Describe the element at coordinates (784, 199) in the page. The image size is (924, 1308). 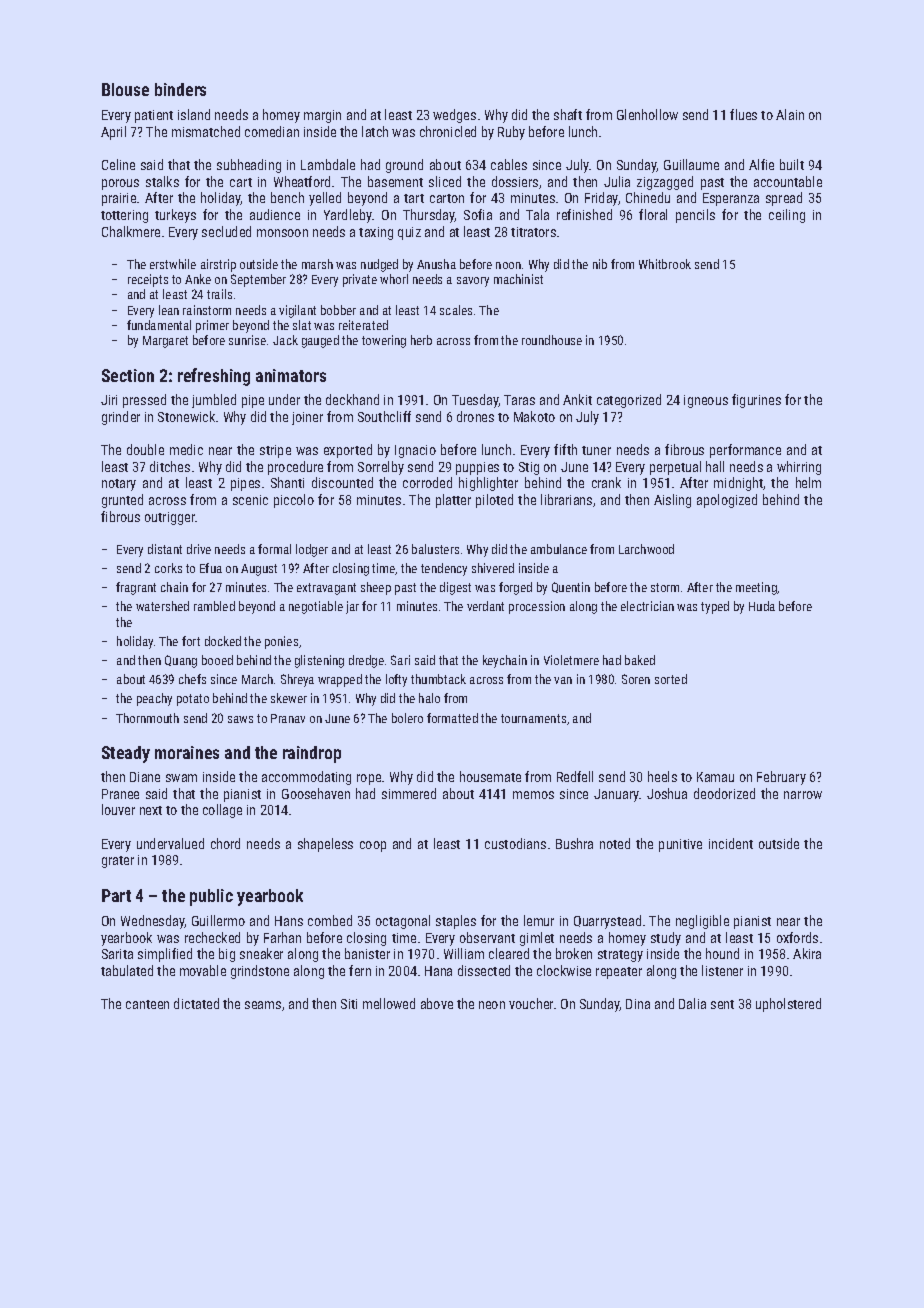
I see `spread` at that location.
